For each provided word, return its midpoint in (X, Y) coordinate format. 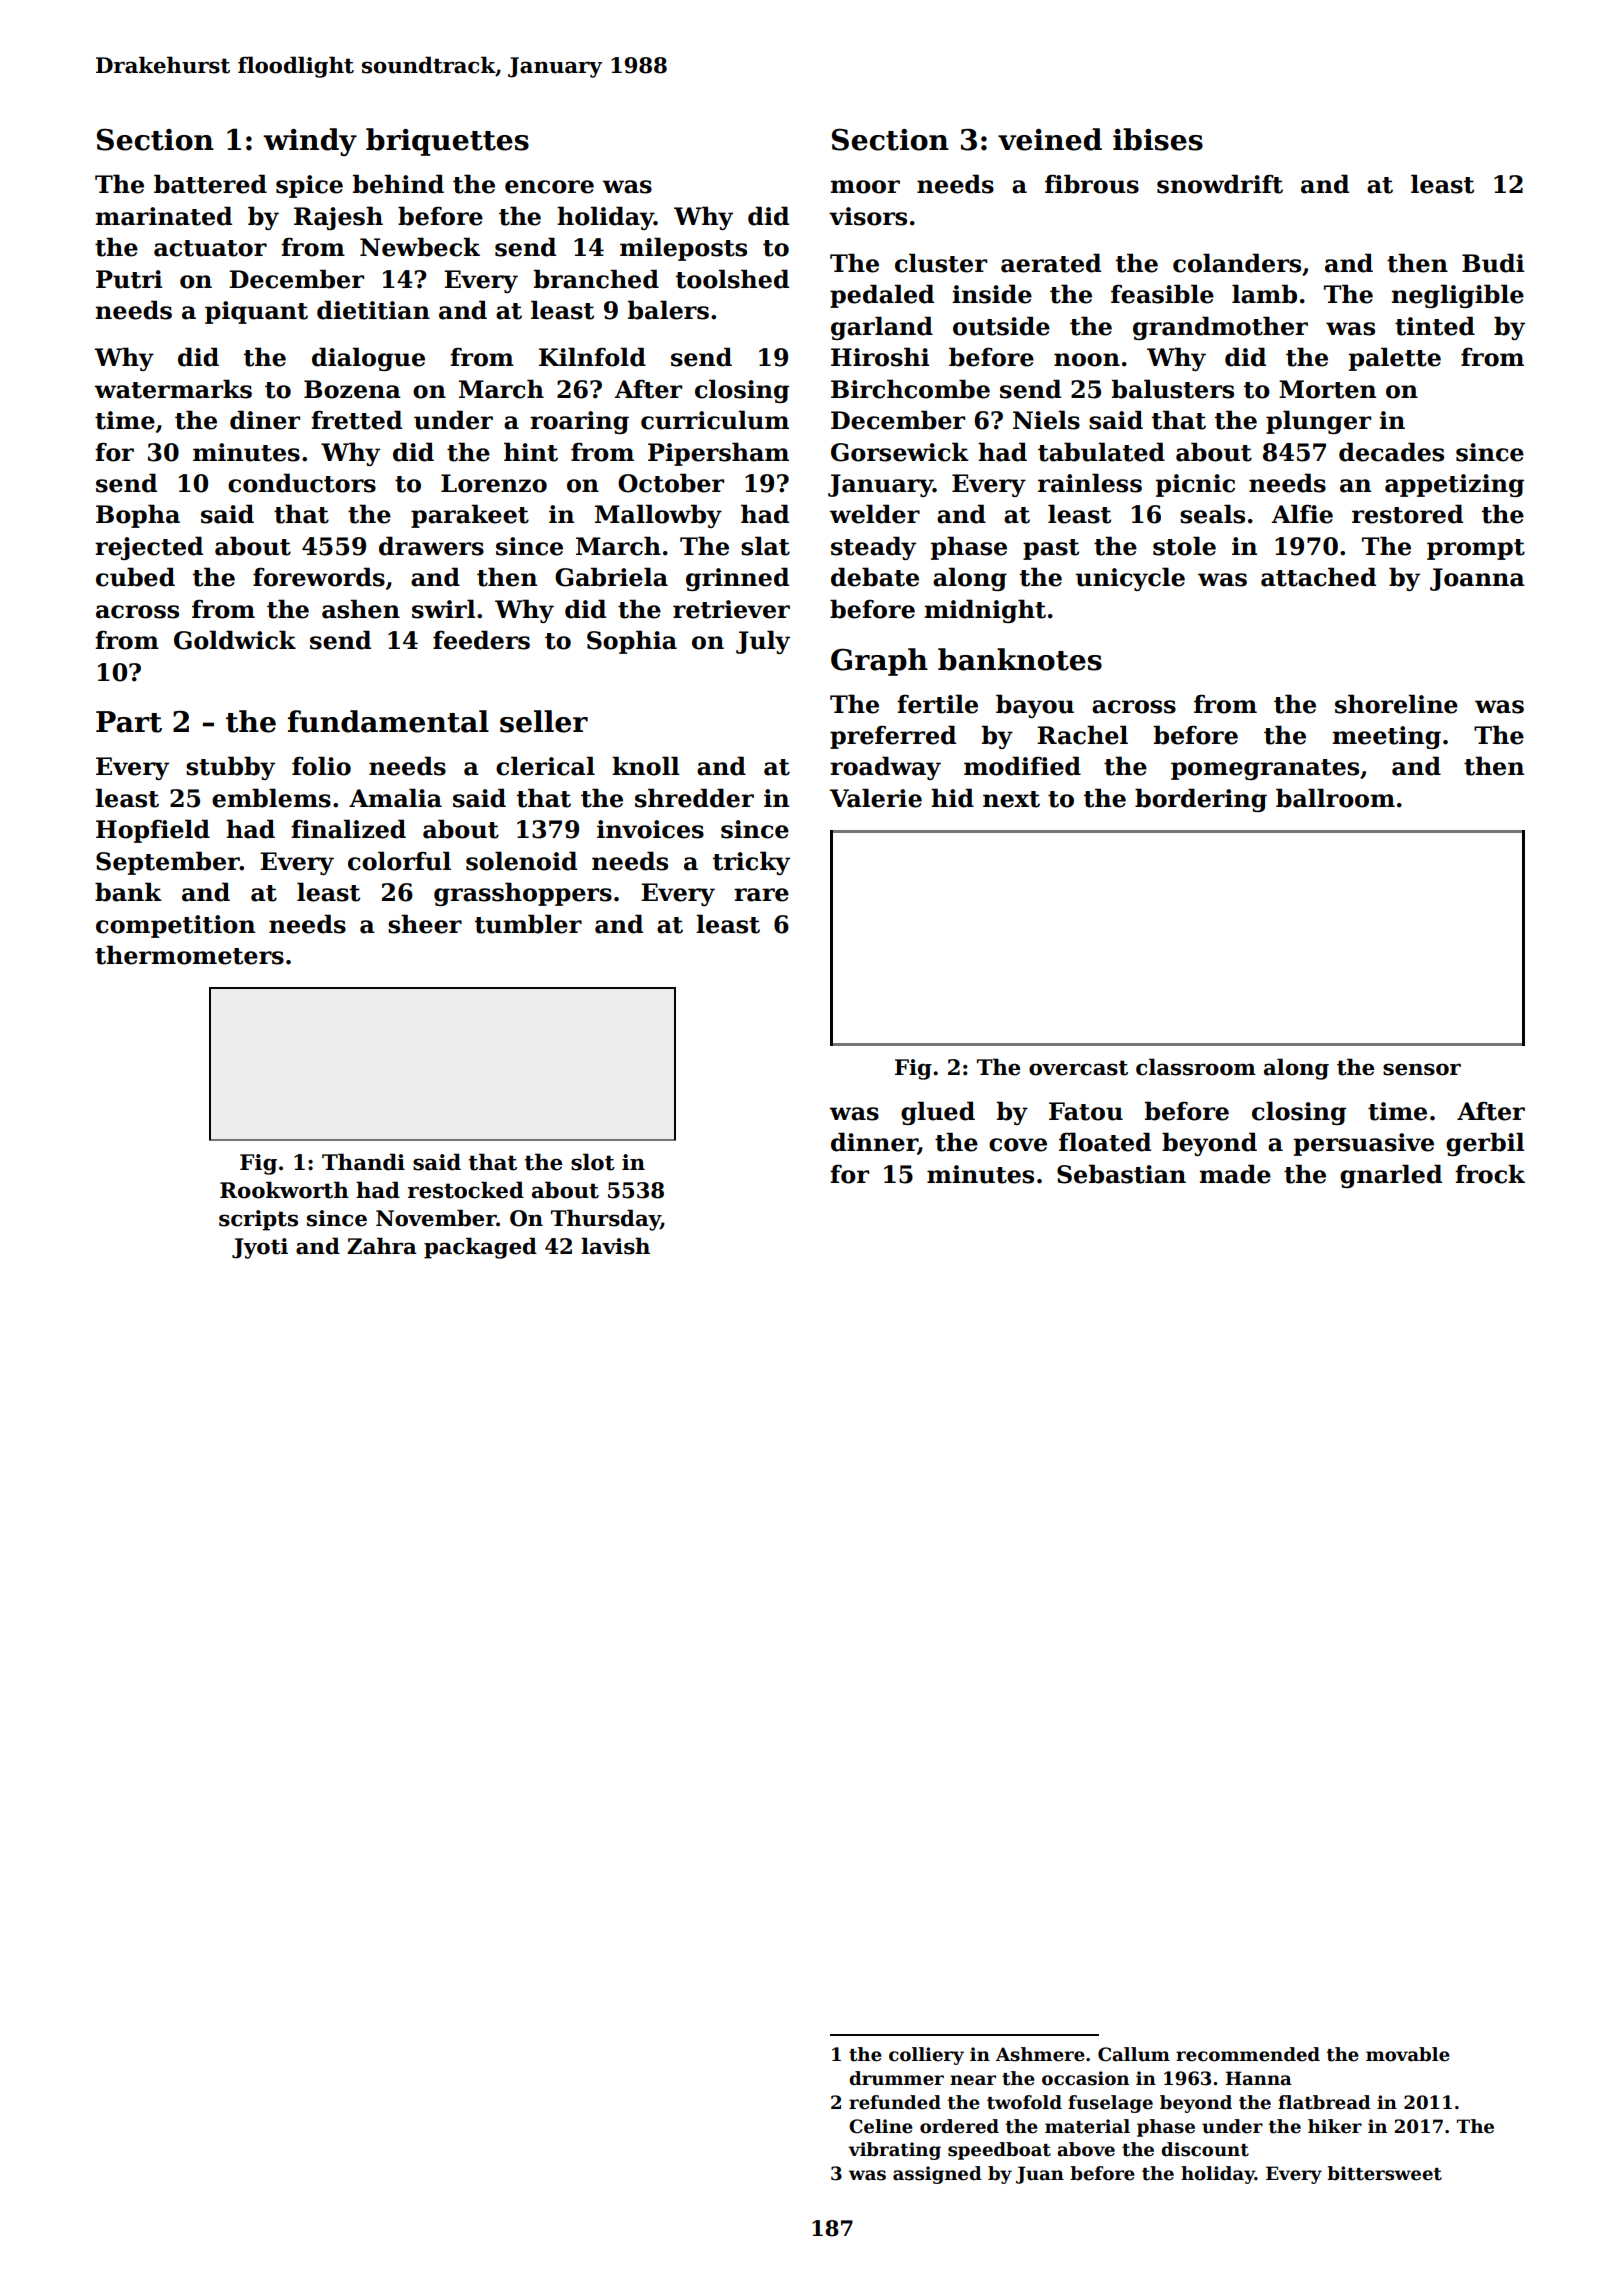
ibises (1158, 139)
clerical (545, 766)
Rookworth (284, 1190)
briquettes (447, 142)
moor (865, 187)
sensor (1422, 1069)
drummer (896, 2078)
